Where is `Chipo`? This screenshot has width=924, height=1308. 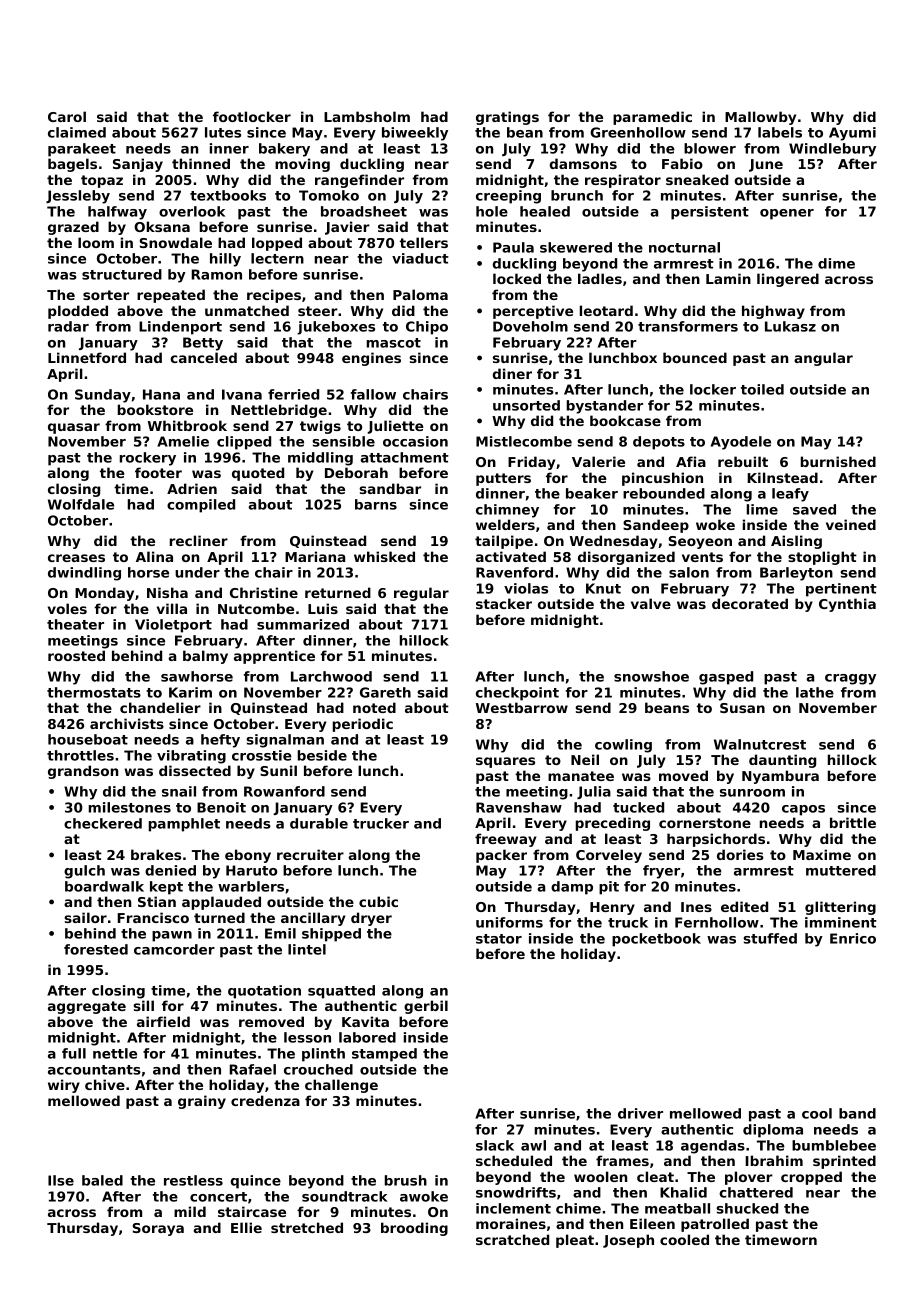
Chipo is located at coordinates (427, 328).
